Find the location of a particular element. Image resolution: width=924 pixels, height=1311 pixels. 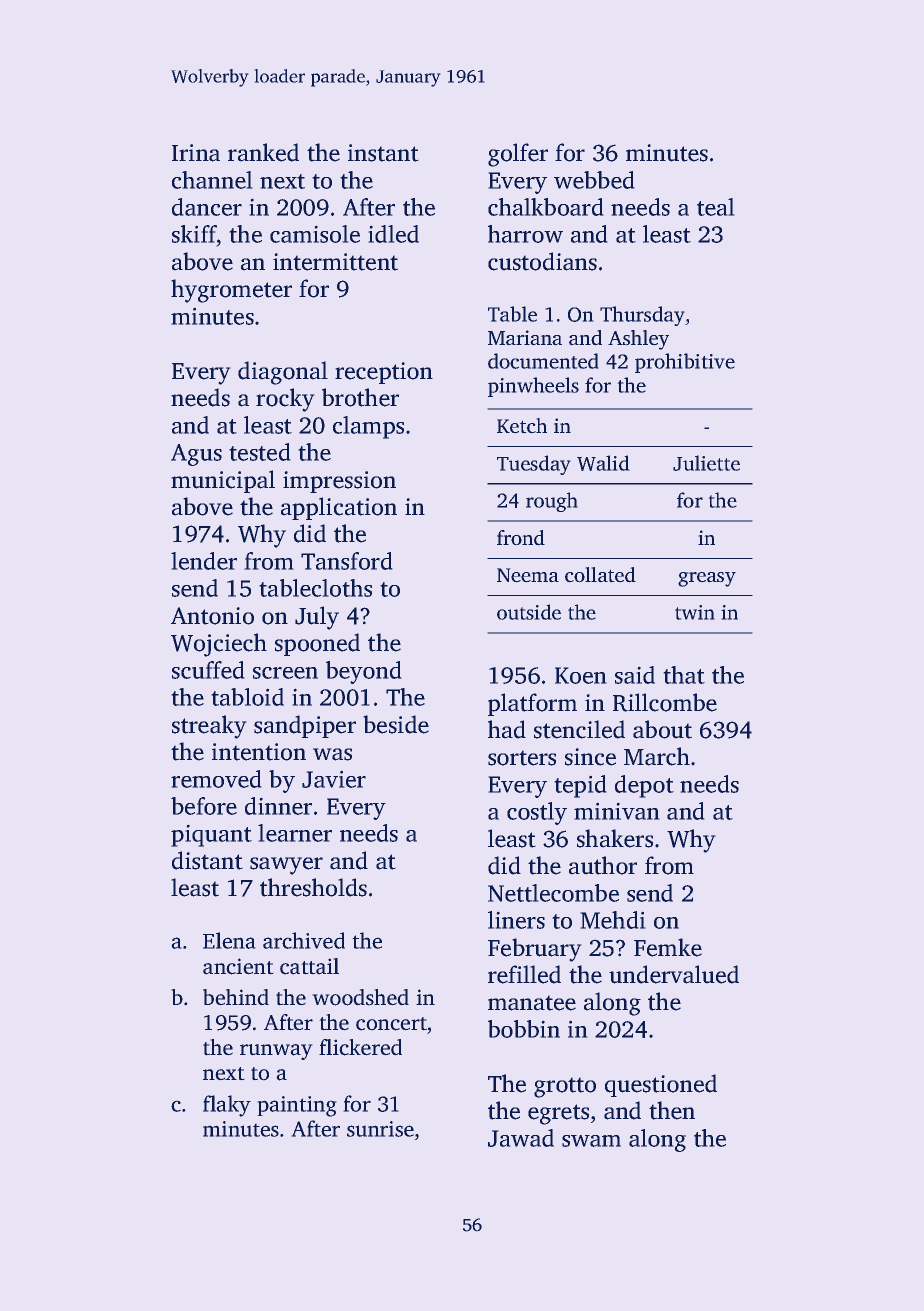

greasy is located at coordinates (707, 579).
